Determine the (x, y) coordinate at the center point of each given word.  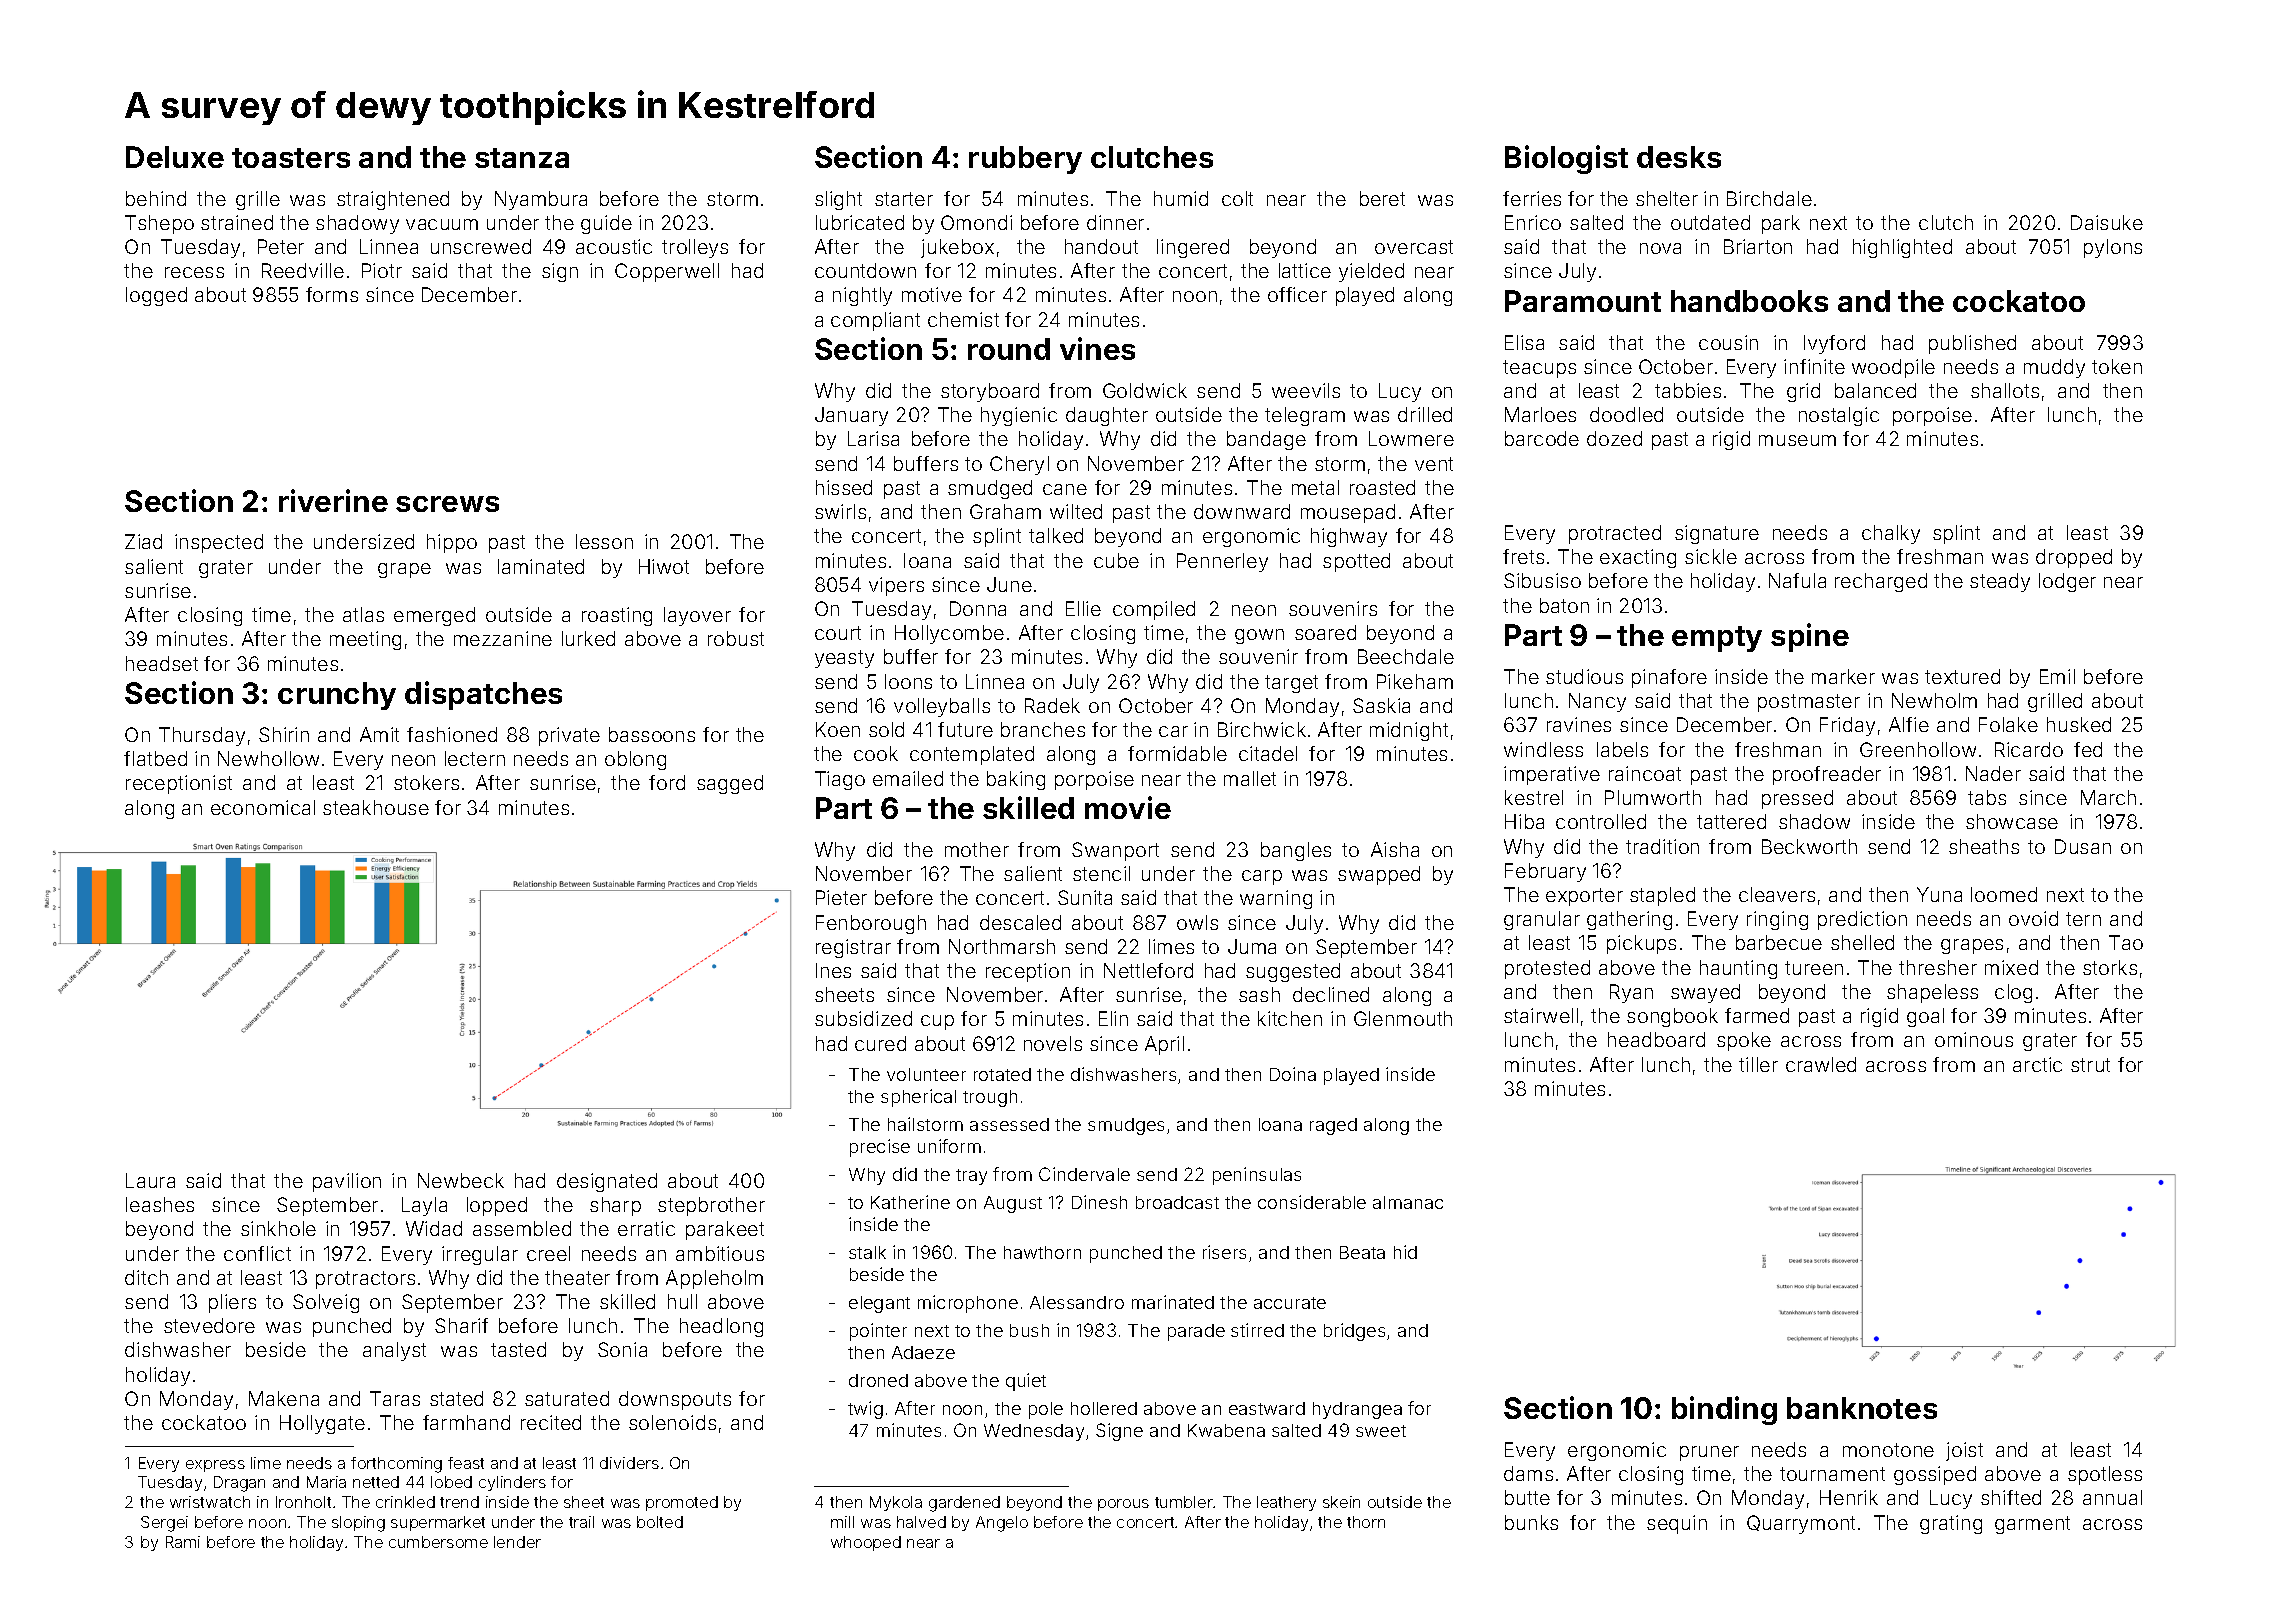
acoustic (614, 246)
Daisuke (2107, 222)
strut (2090, 1065)
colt (1237, 198)
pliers (232, 1303)
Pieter (841, 897)
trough (990, 1098)
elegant (879, 1304)
